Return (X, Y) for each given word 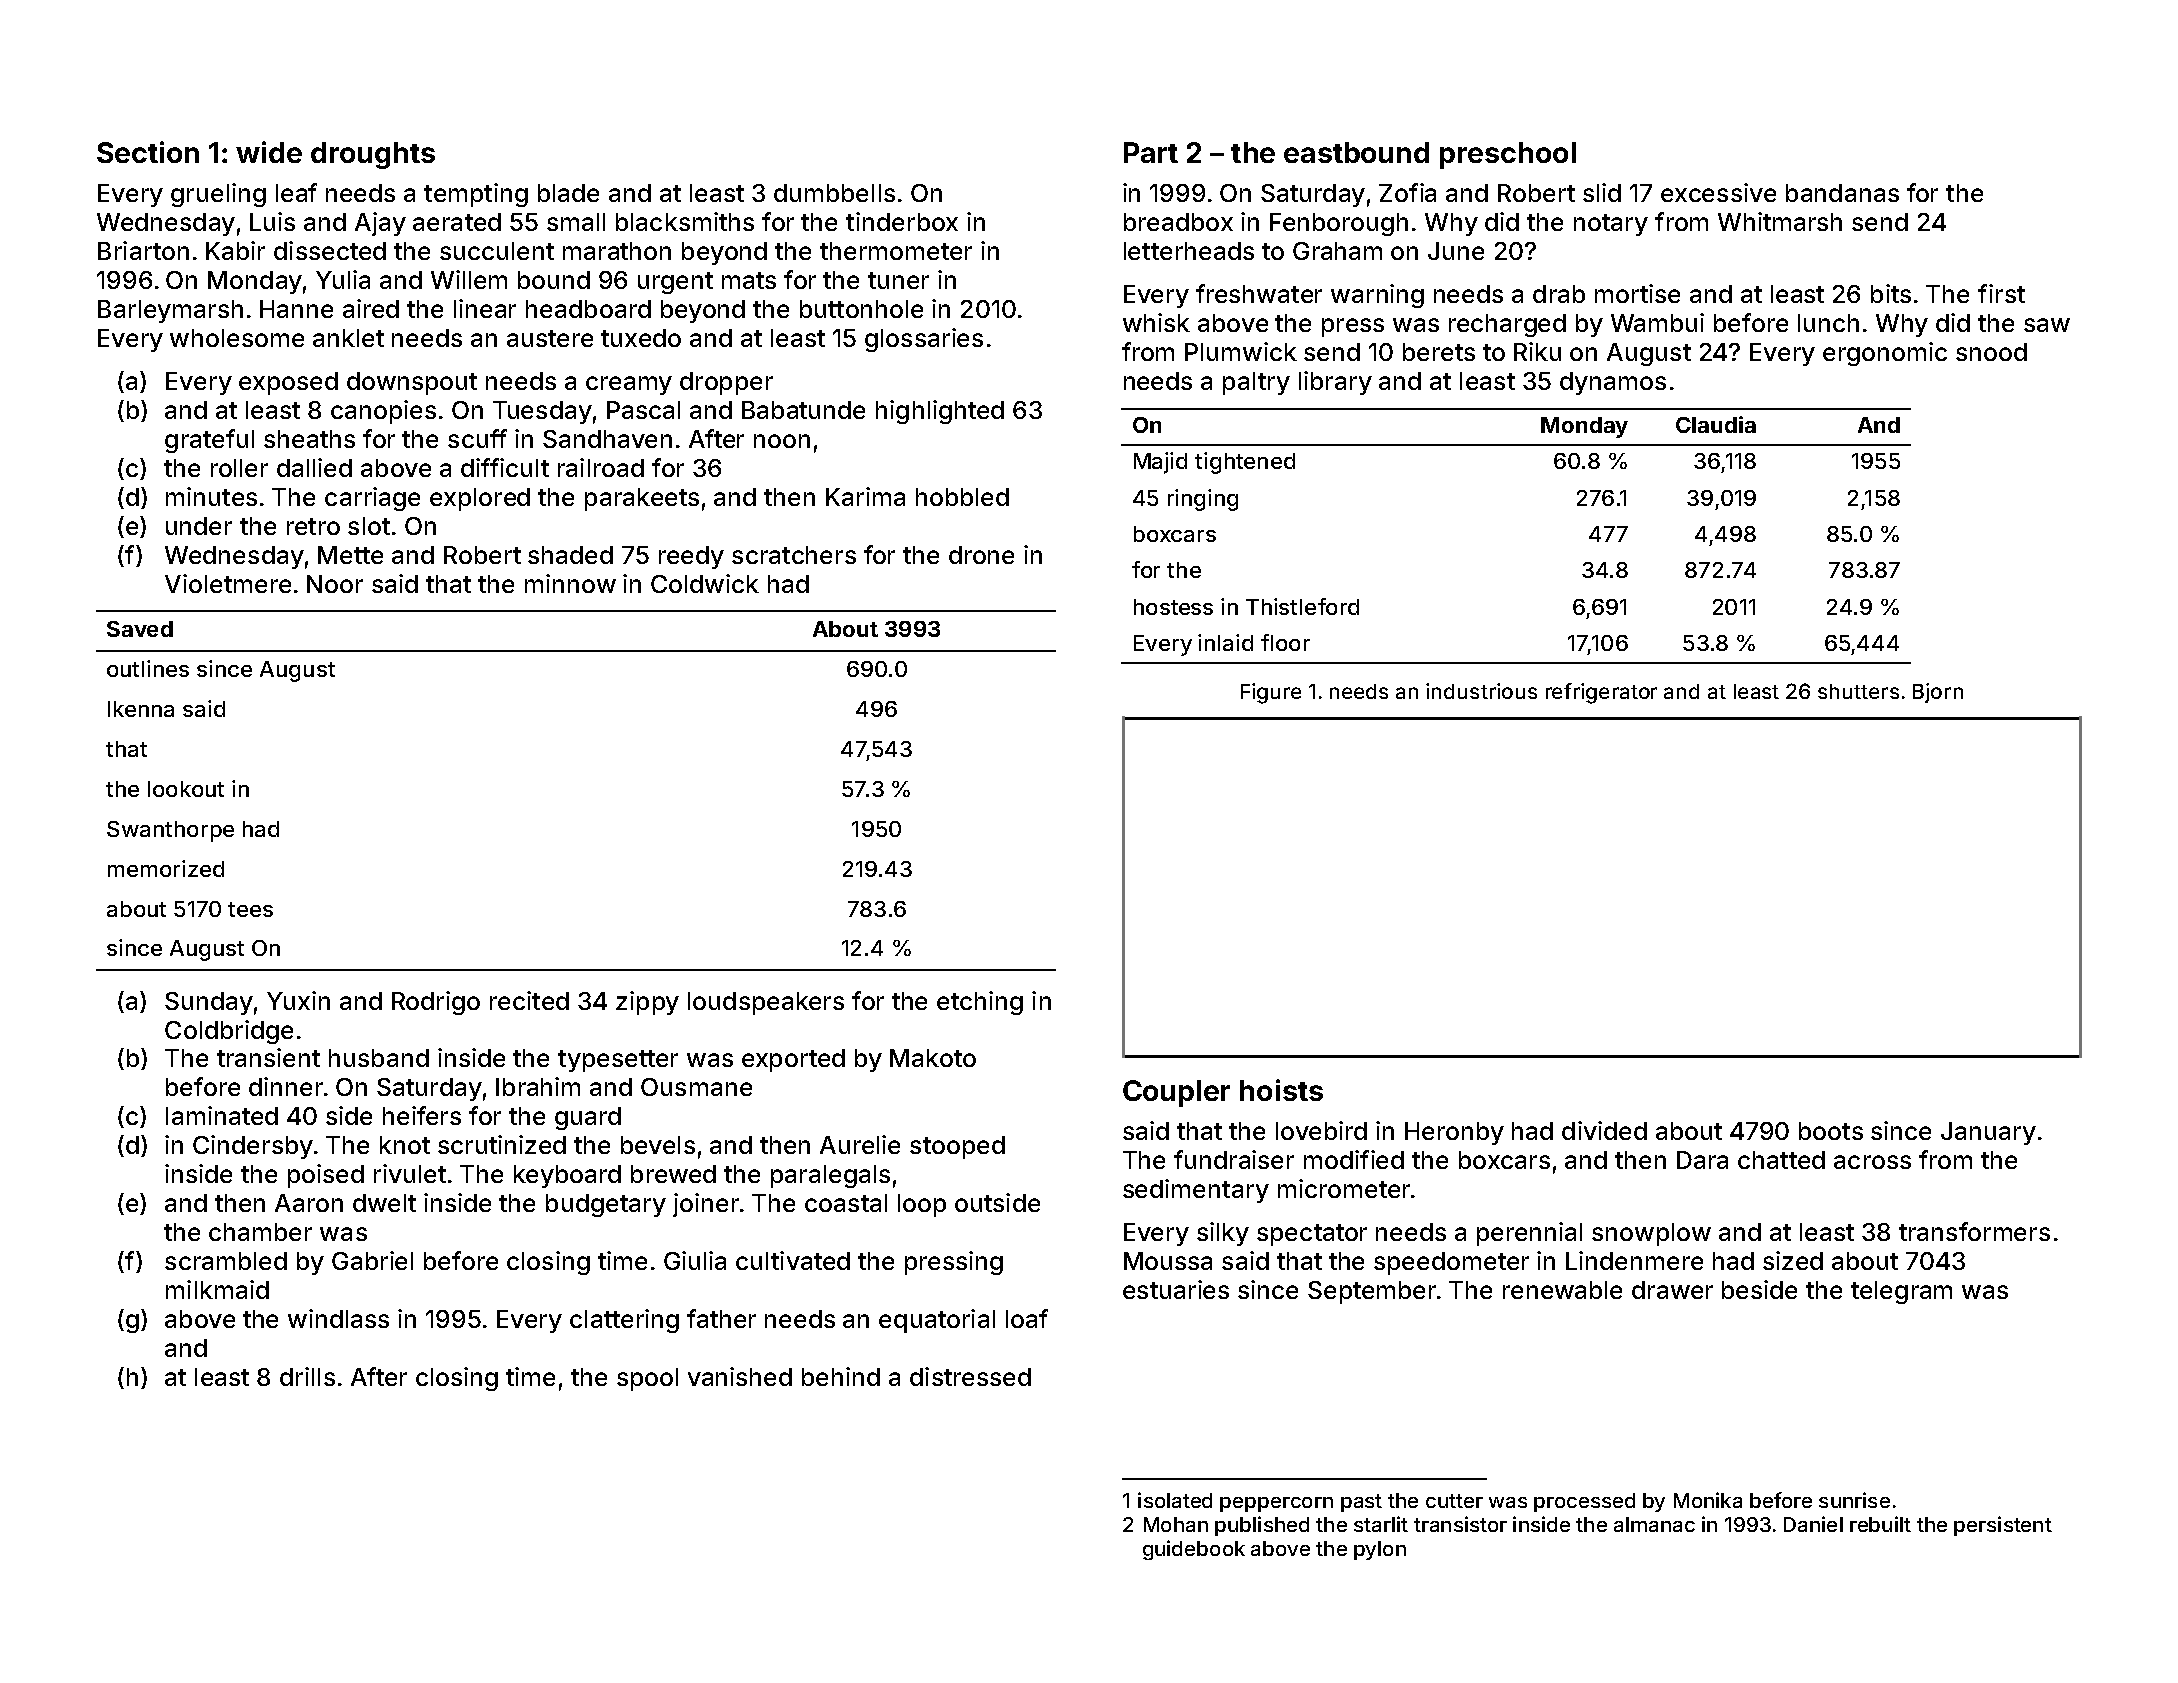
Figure (1271, 693)
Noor (335, 584)
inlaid (1225, 642)
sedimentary (1196, 1191)
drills (307, 1376)
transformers (1974, 1231)
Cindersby (253, 1147)
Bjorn (1938, 693)
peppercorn (1276, 1504)
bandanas (1842, 193)
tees (250, 909)
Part (1151, 152)
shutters (1858, 691)
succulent (497, 251)
